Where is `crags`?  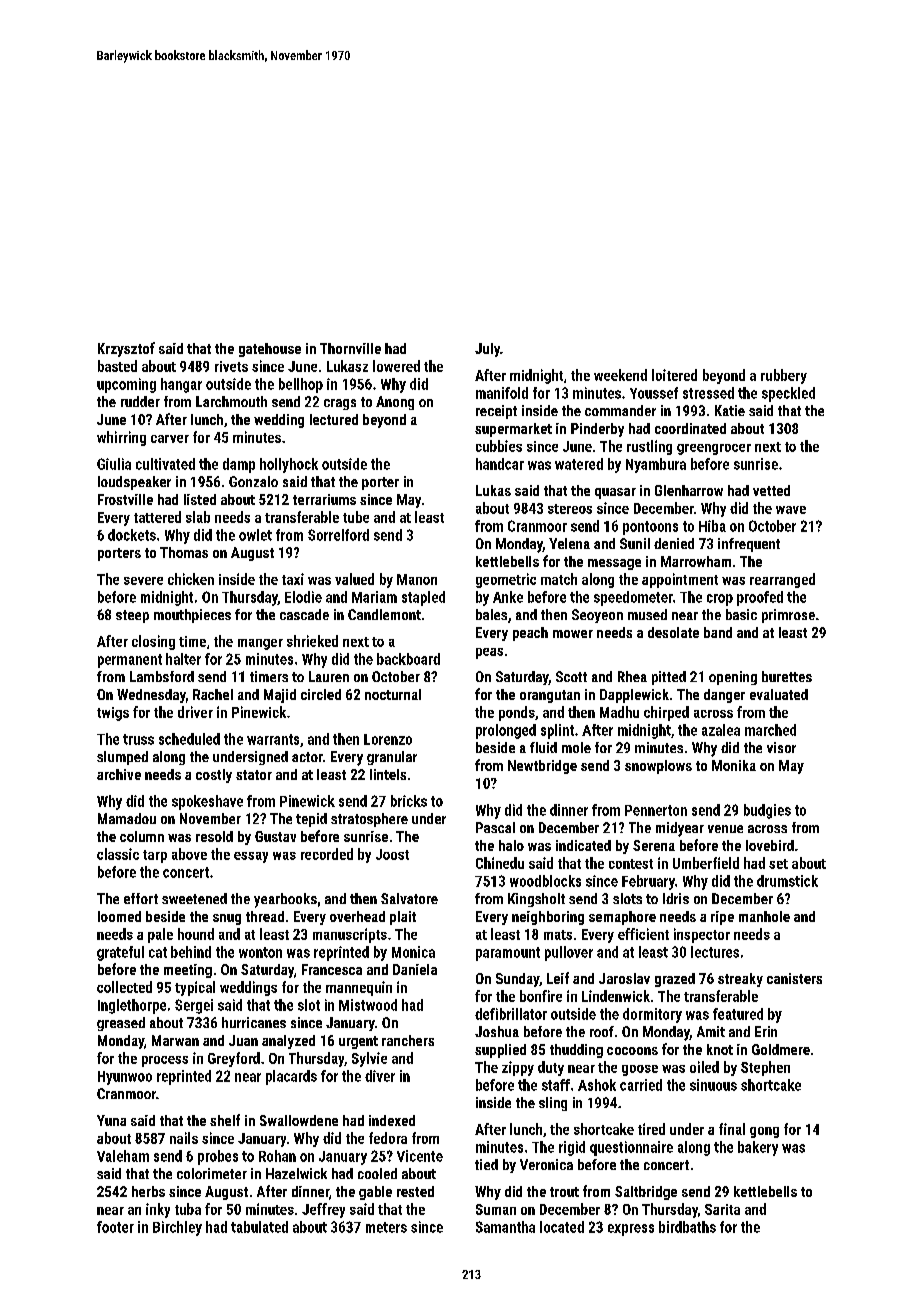
crags is located at coordinates (340, 404).
